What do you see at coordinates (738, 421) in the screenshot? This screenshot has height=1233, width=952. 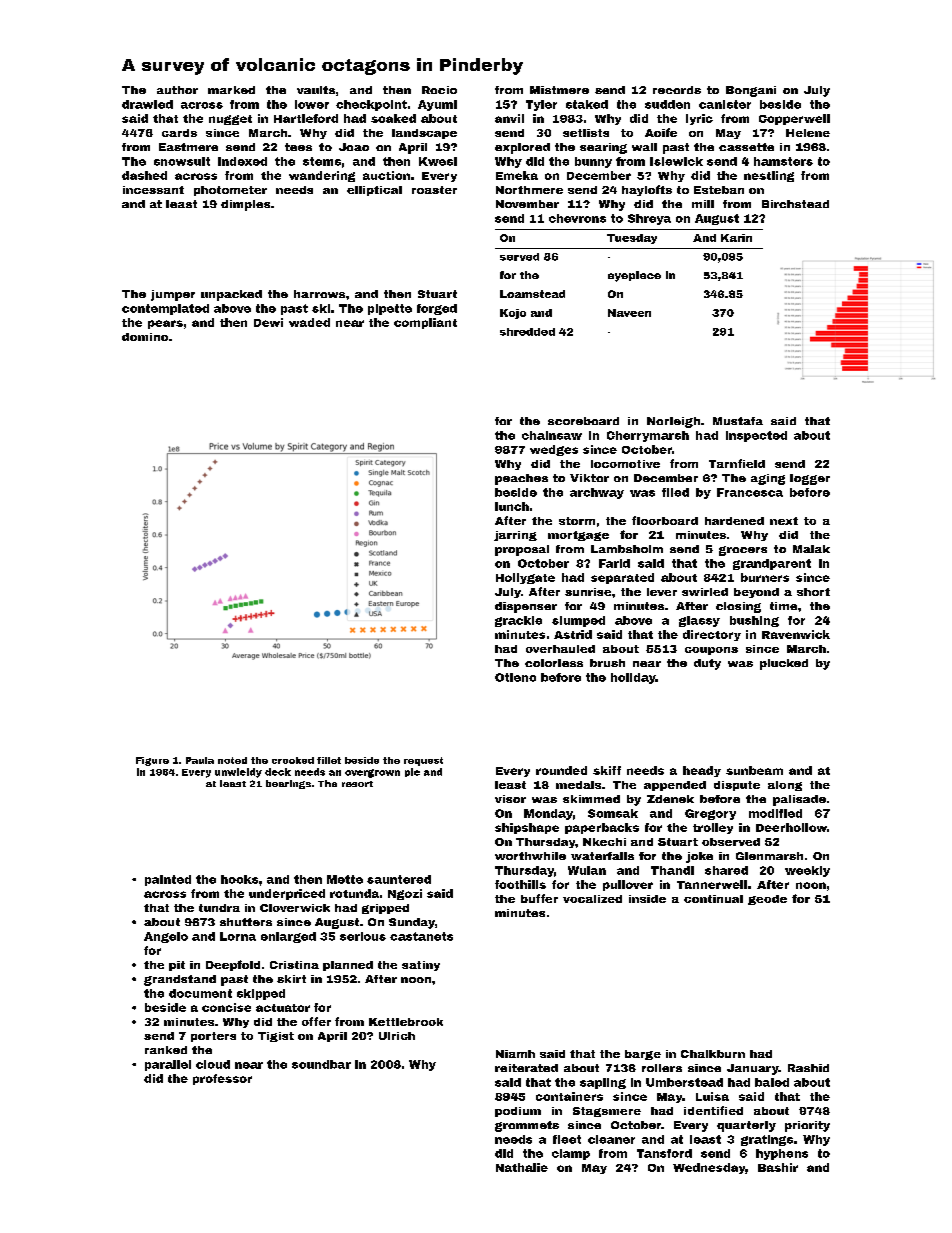 I see `Mustafa` at bounding box center [738, 421].
